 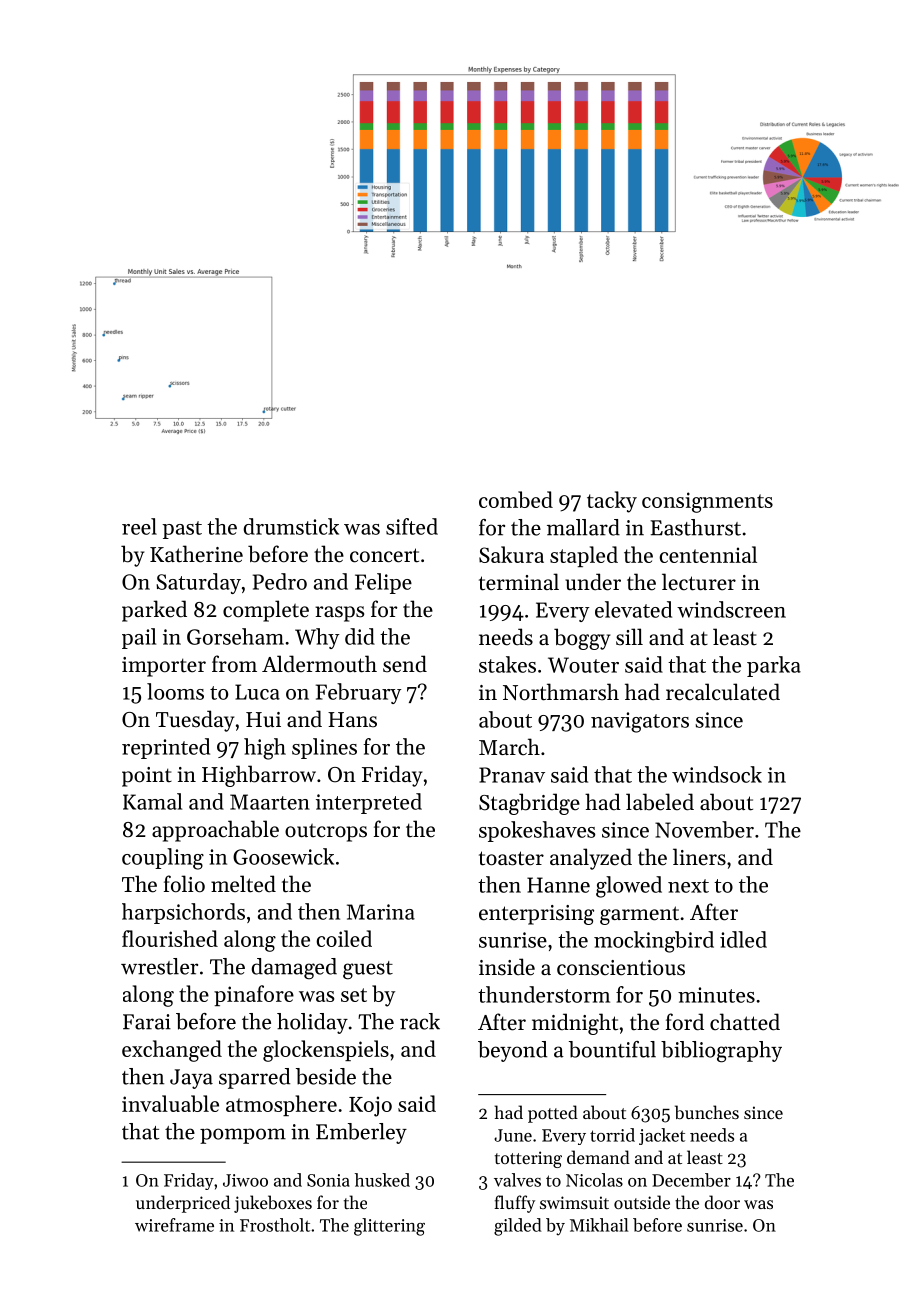 I want to click on tacky, so click(x=612, y=502).
